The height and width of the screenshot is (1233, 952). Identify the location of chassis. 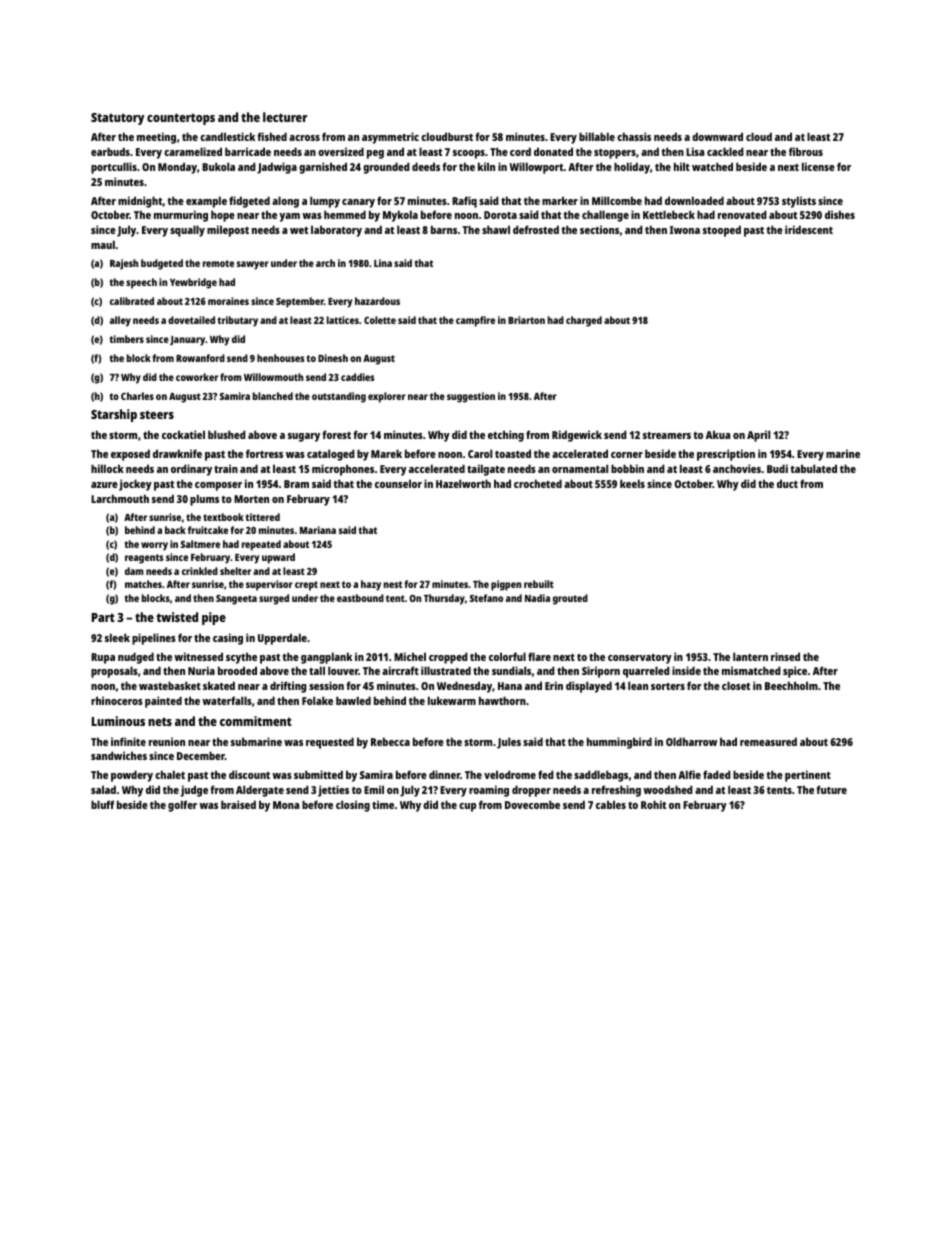
(634, 136).
